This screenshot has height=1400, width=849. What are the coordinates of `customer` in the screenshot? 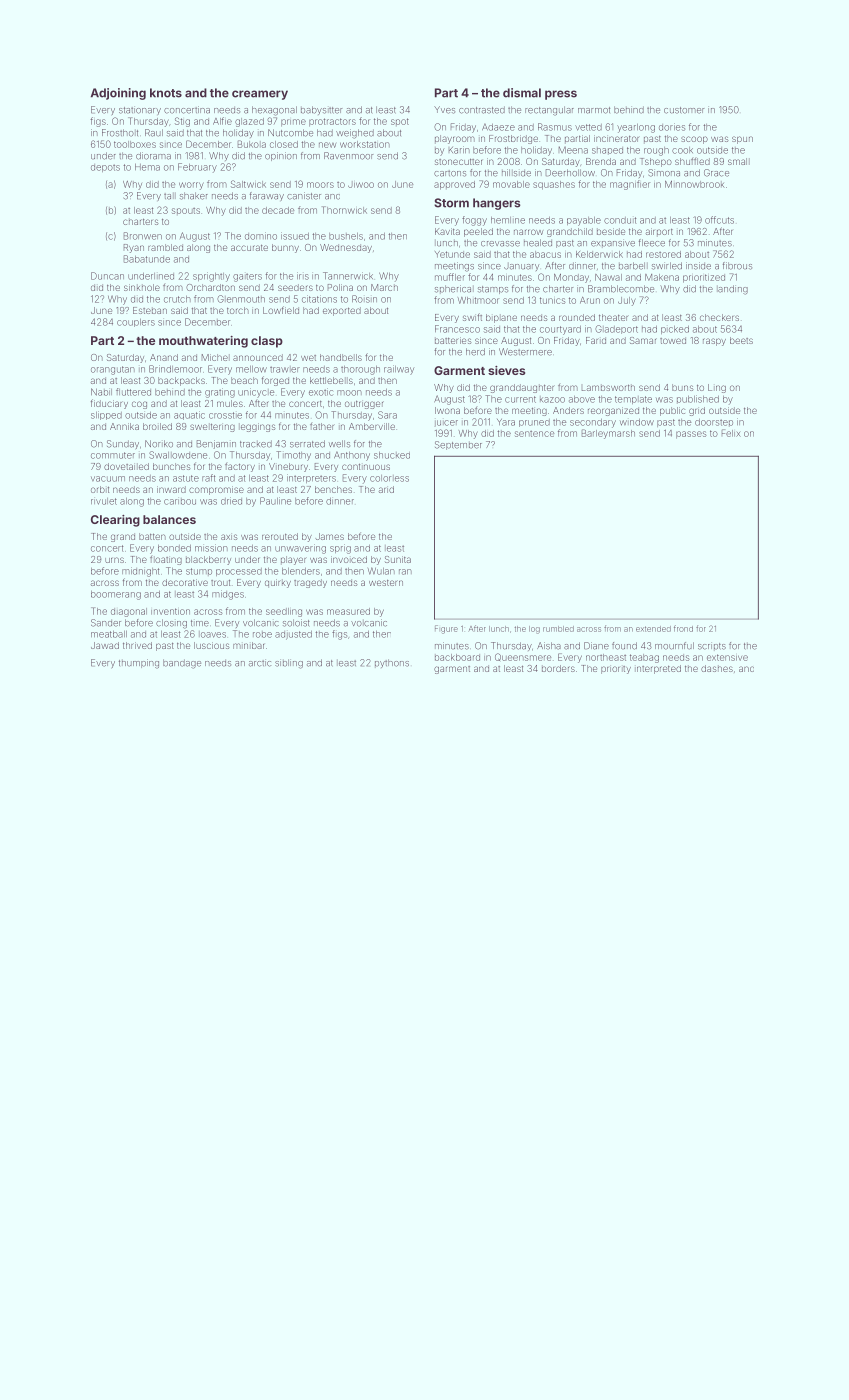 It's located at (684, 110).
